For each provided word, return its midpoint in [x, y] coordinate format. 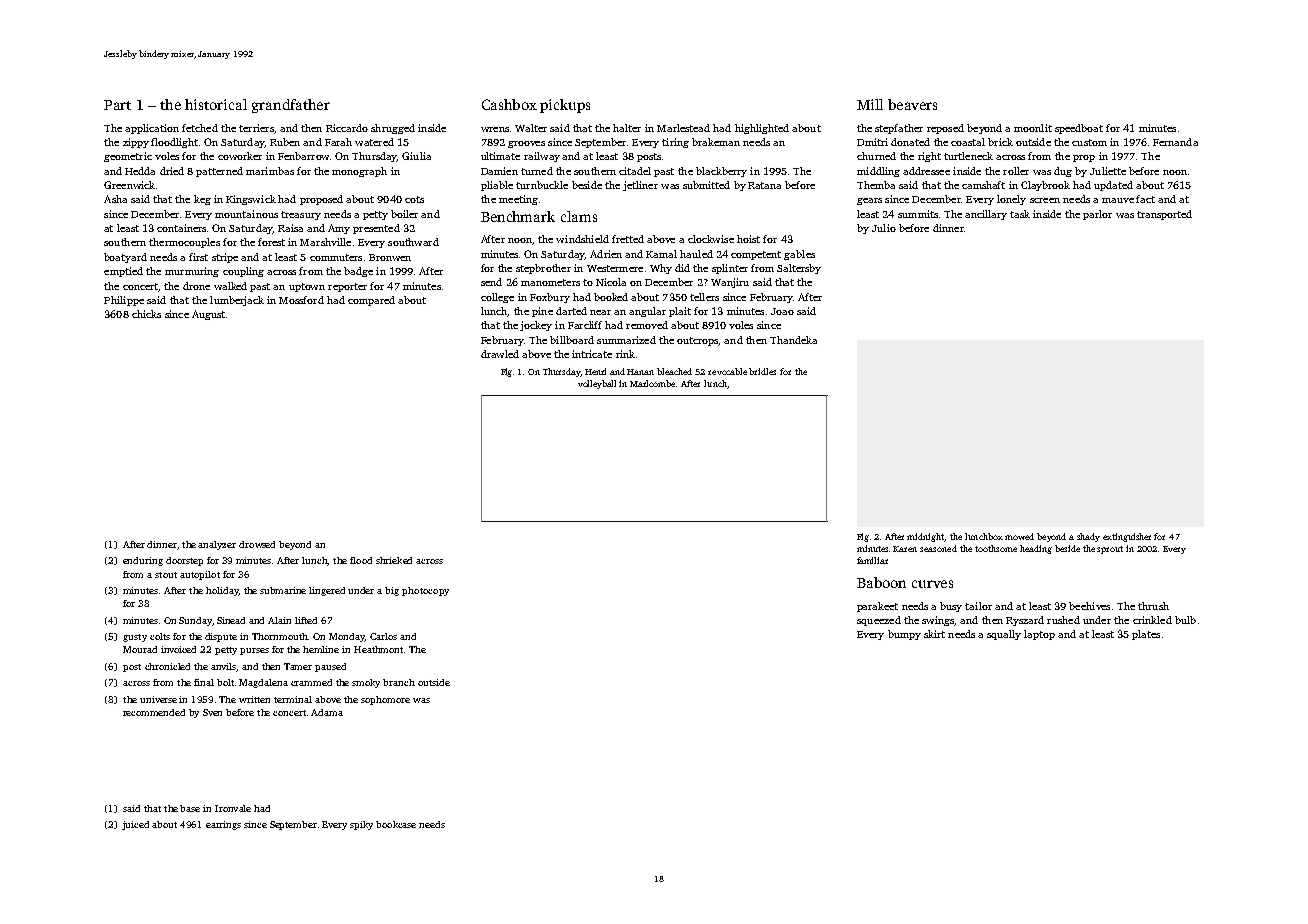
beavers [912, 104]
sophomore [385, 700]
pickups [565, 106]
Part [117, 105]
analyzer [217, 545]
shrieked [394, 560]
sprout [1110, 550]
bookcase [396, 824]
